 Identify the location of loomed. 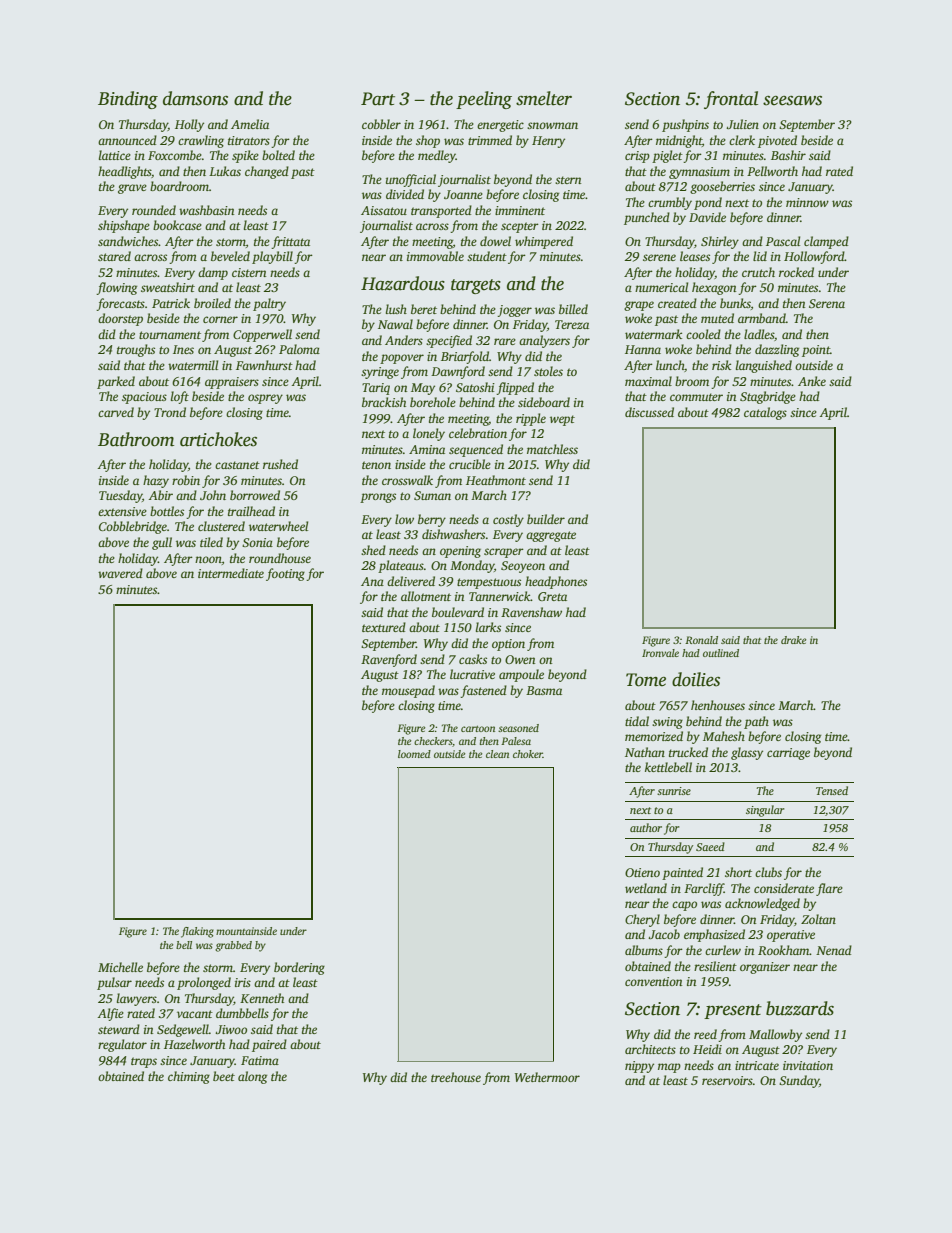
(414, 754).
